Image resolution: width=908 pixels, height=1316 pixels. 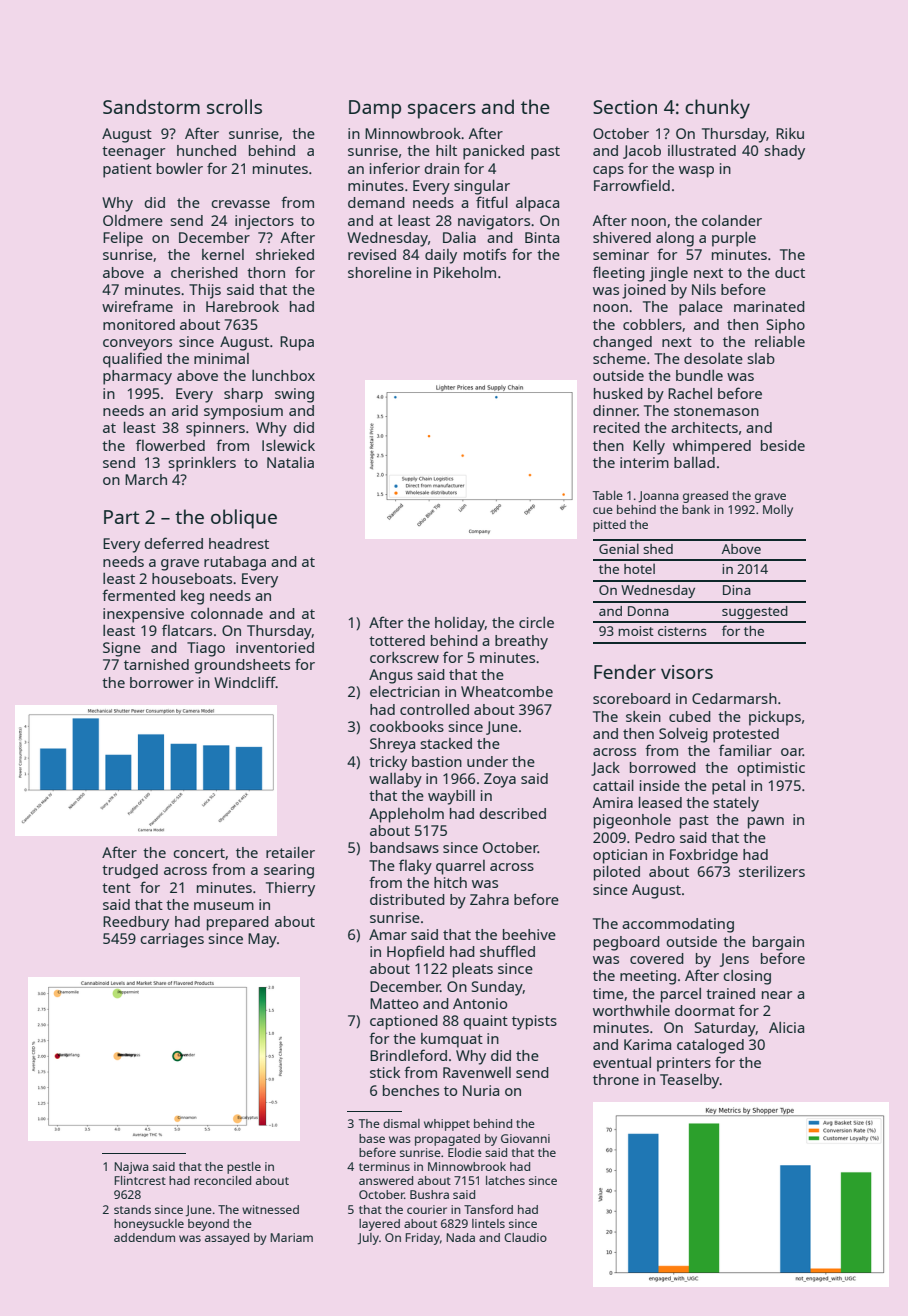 What do you see at coordinates (376, 202) in the screenshot?
I see `demand` at bounding box center [376, 202].
